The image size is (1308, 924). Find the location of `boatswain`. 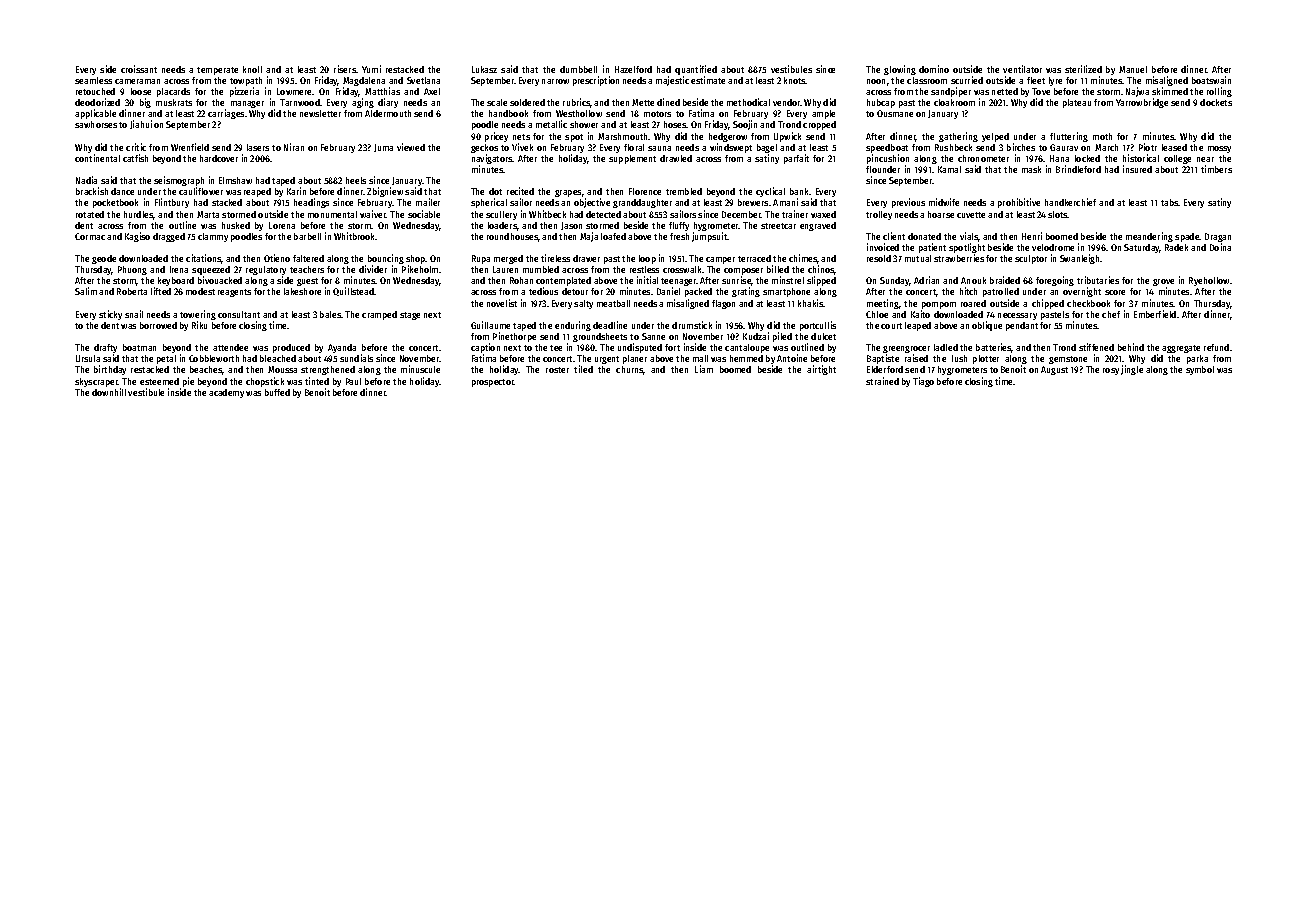

boatswain is located at coordinates (1211, 80).
